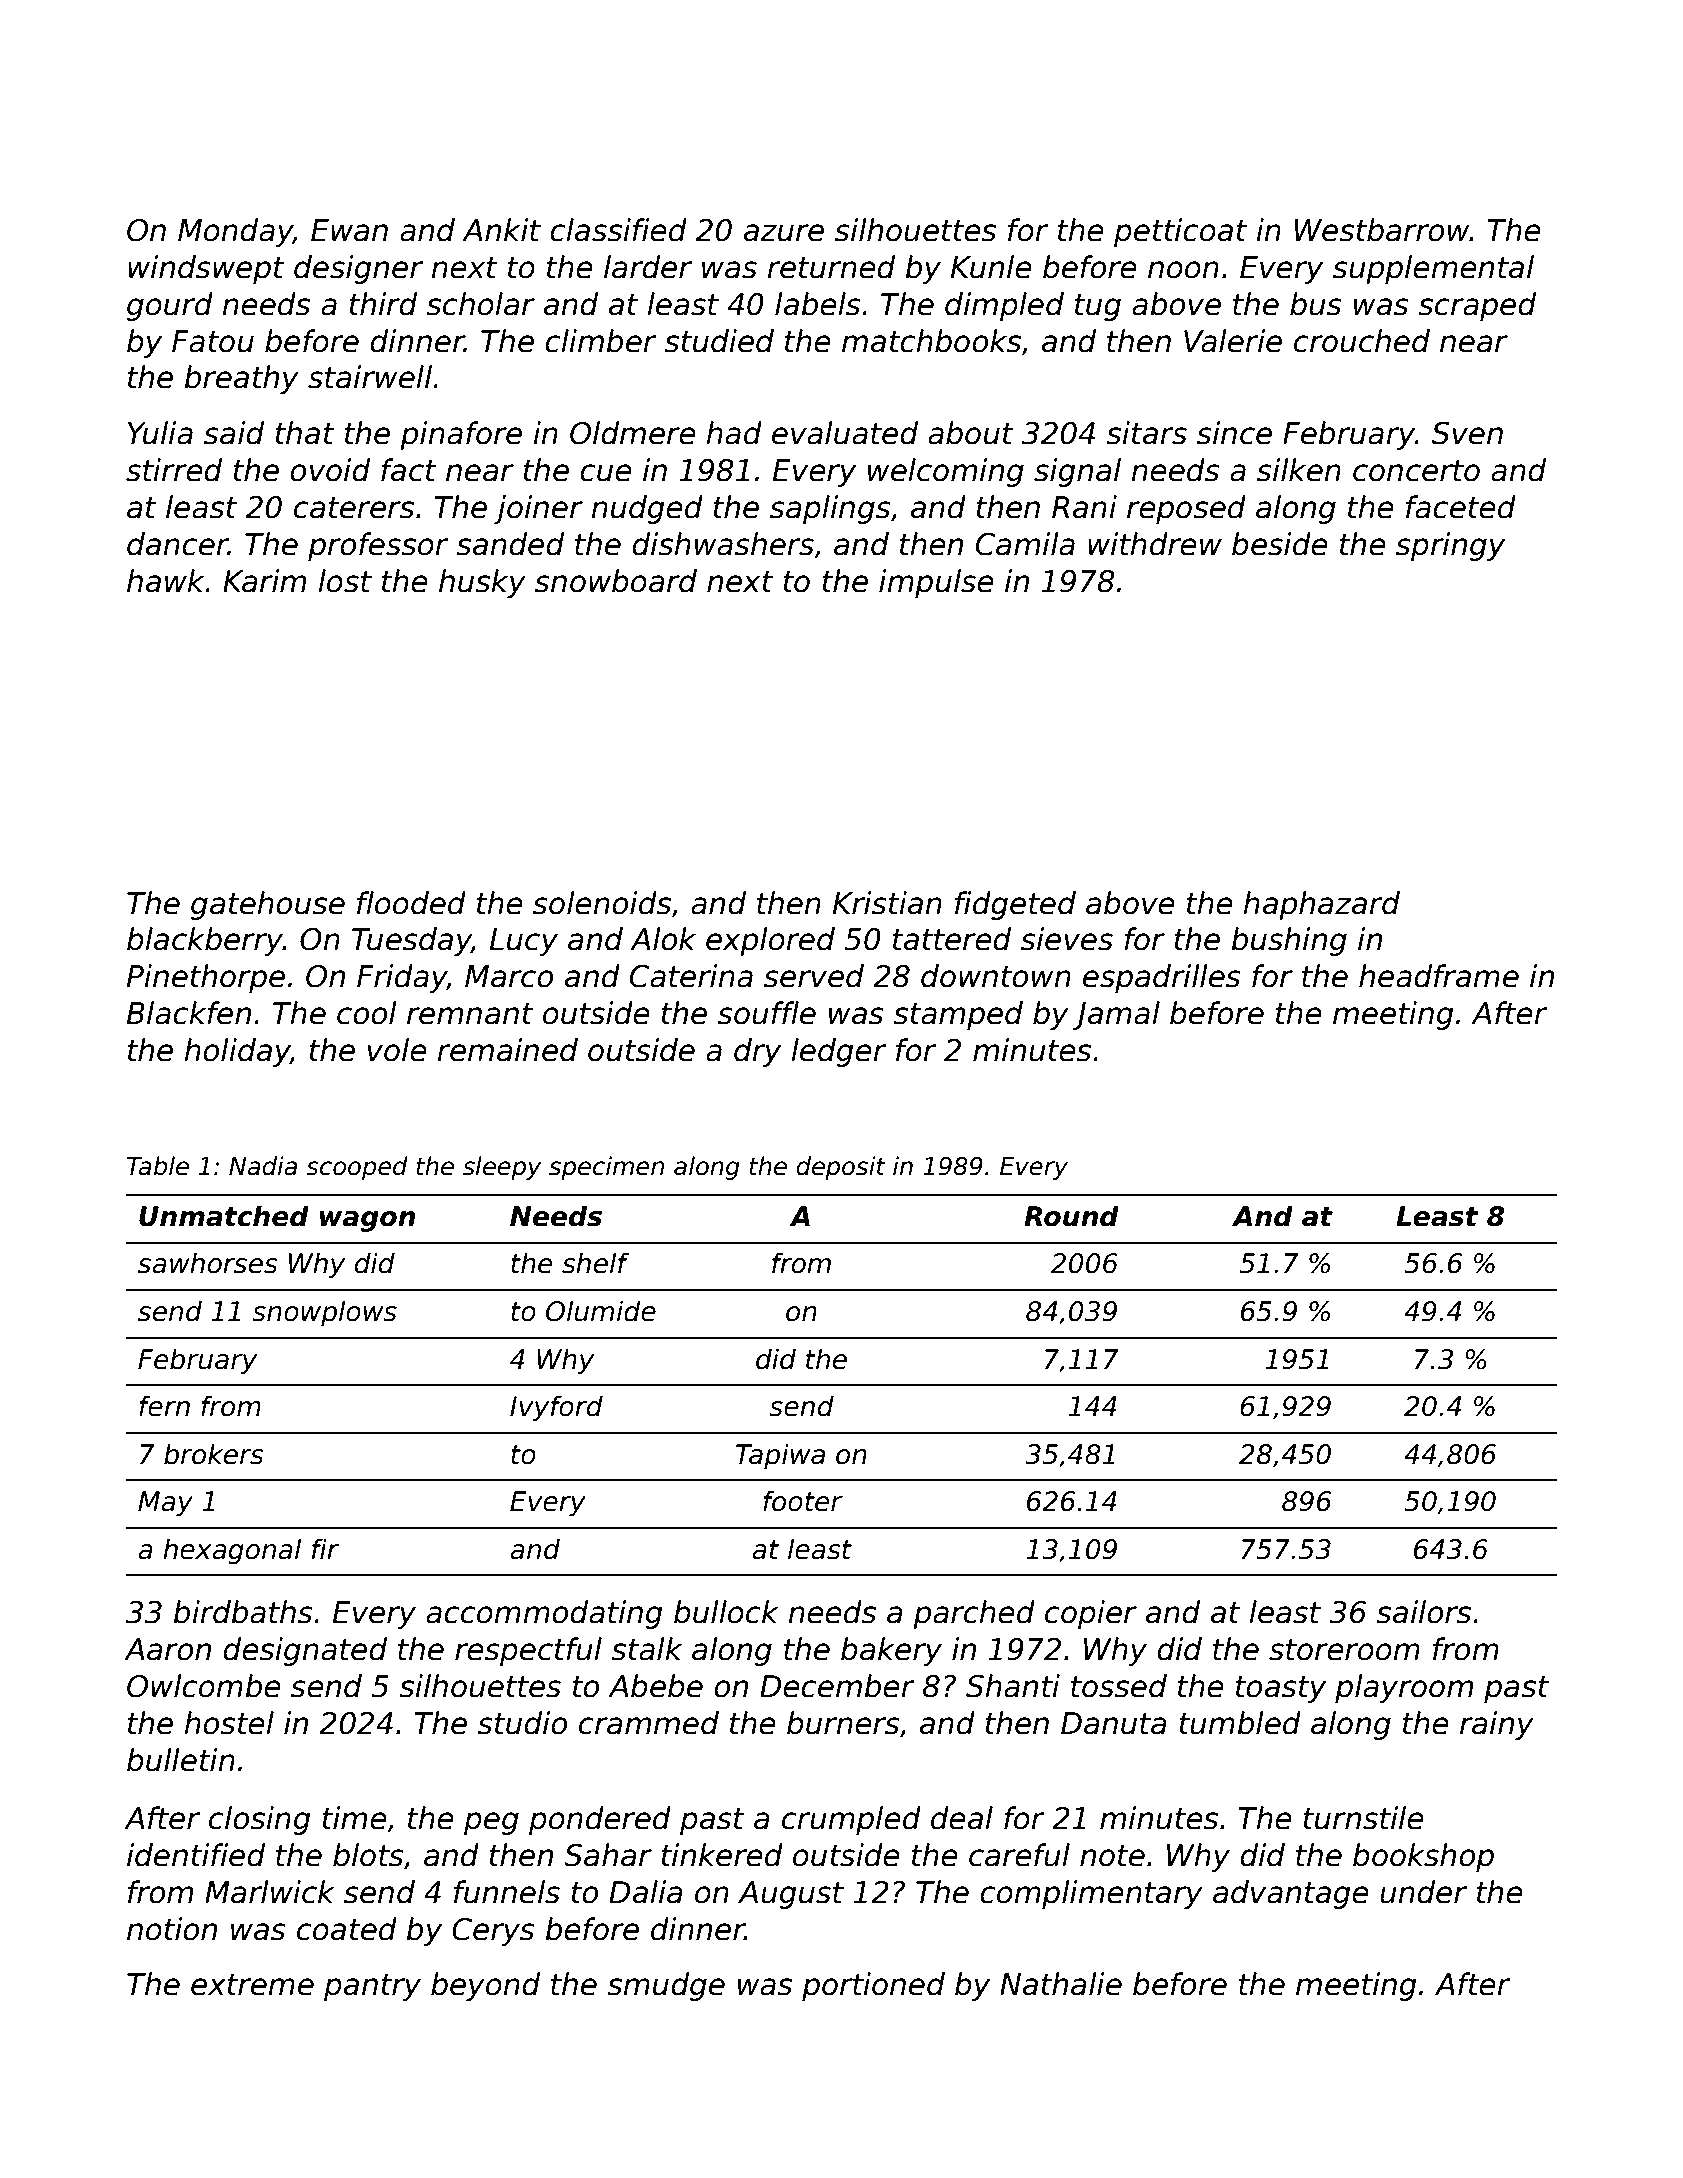 The image size is (1683, 2178). I want to click on blackberry, so click(205, 941).
